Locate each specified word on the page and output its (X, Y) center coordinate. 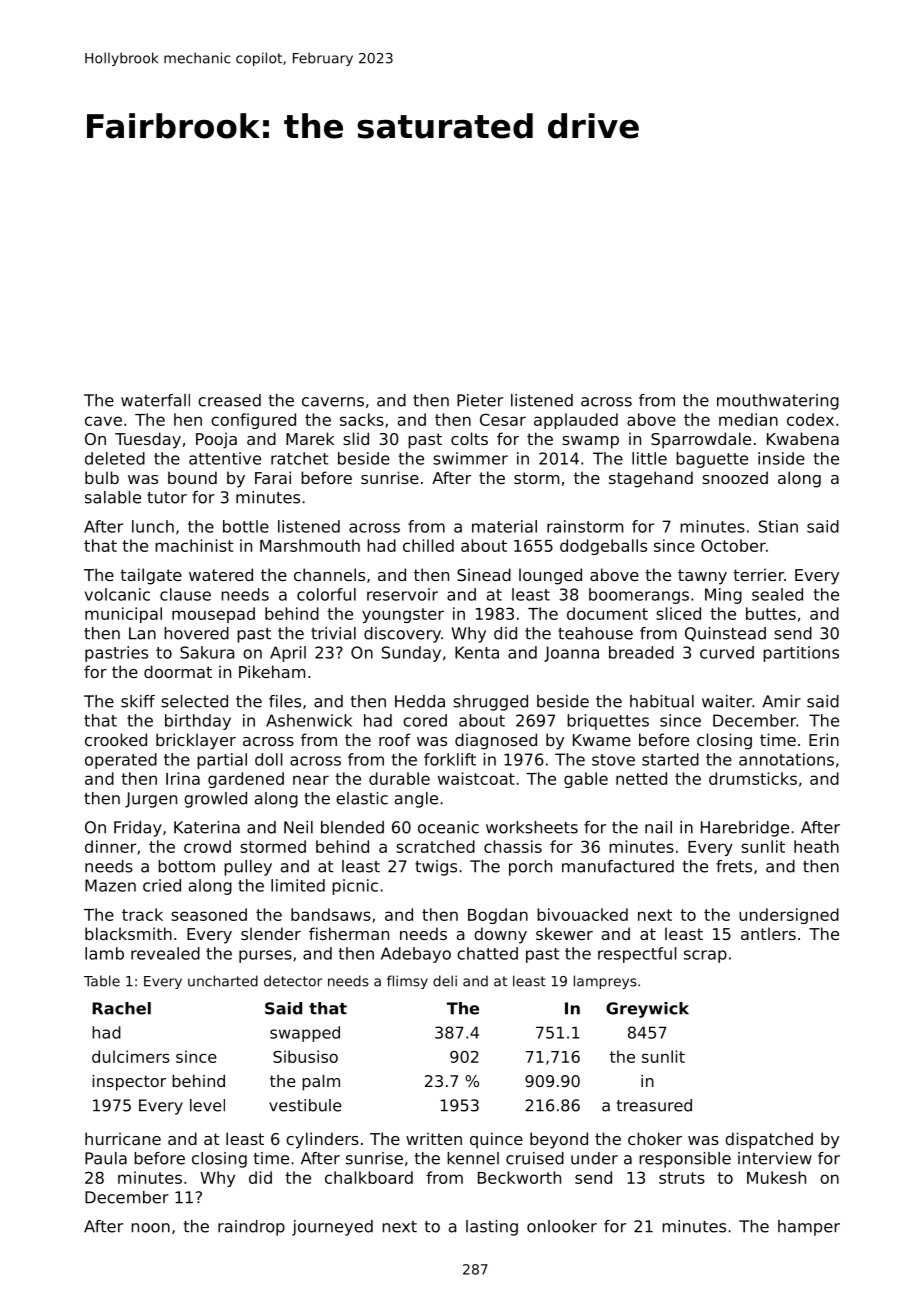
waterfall (155, 400)
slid (356, 438)
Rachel (121, 1008)
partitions (801, 654)
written (434, 1138)
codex (810, 419)
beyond (559, 1140)
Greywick (647, 1010)
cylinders (322, 1140)
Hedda (420, 701)
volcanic (117, 594)
